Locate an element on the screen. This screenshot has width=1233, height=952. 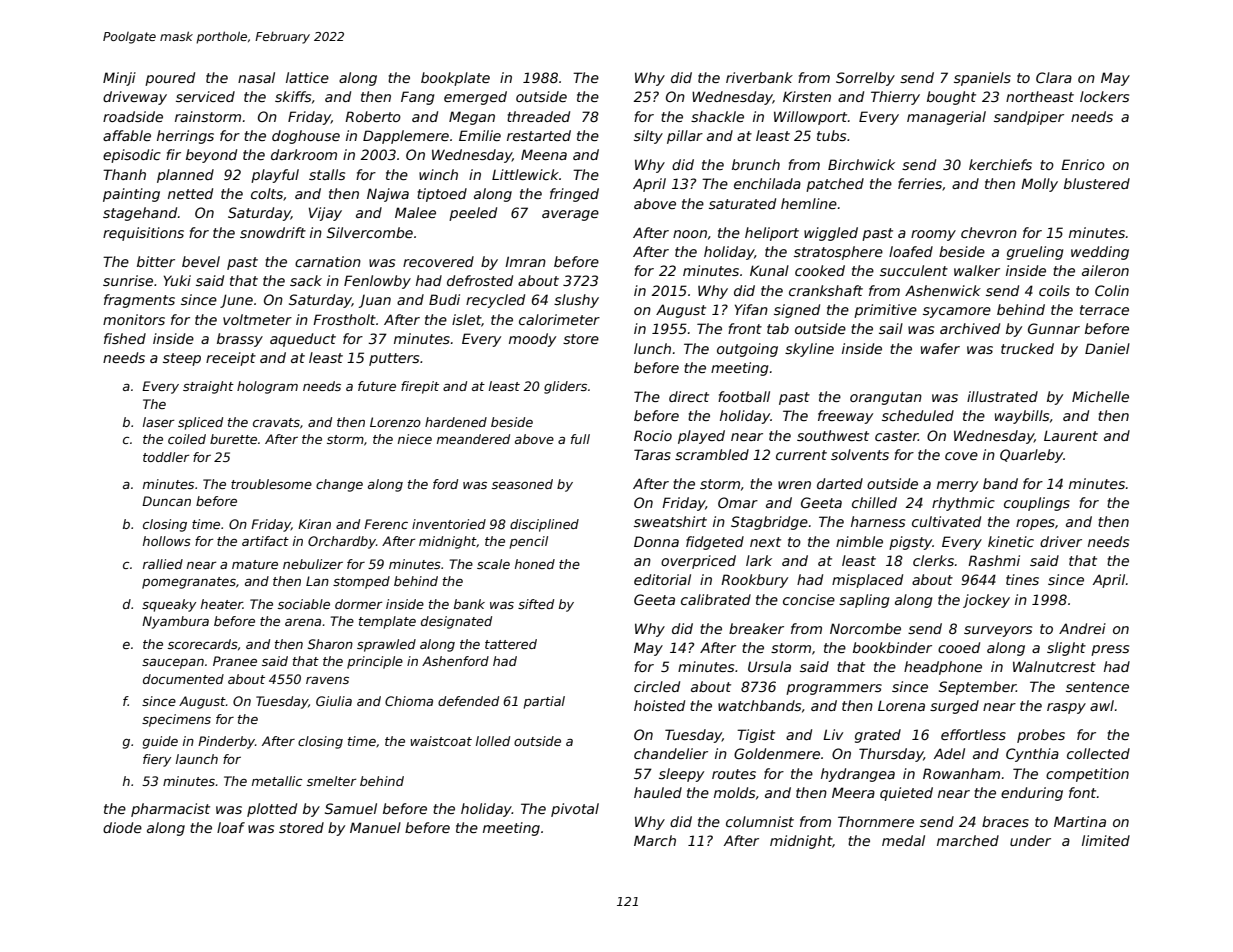
pomegranates is located at coordinates (189, 583).
